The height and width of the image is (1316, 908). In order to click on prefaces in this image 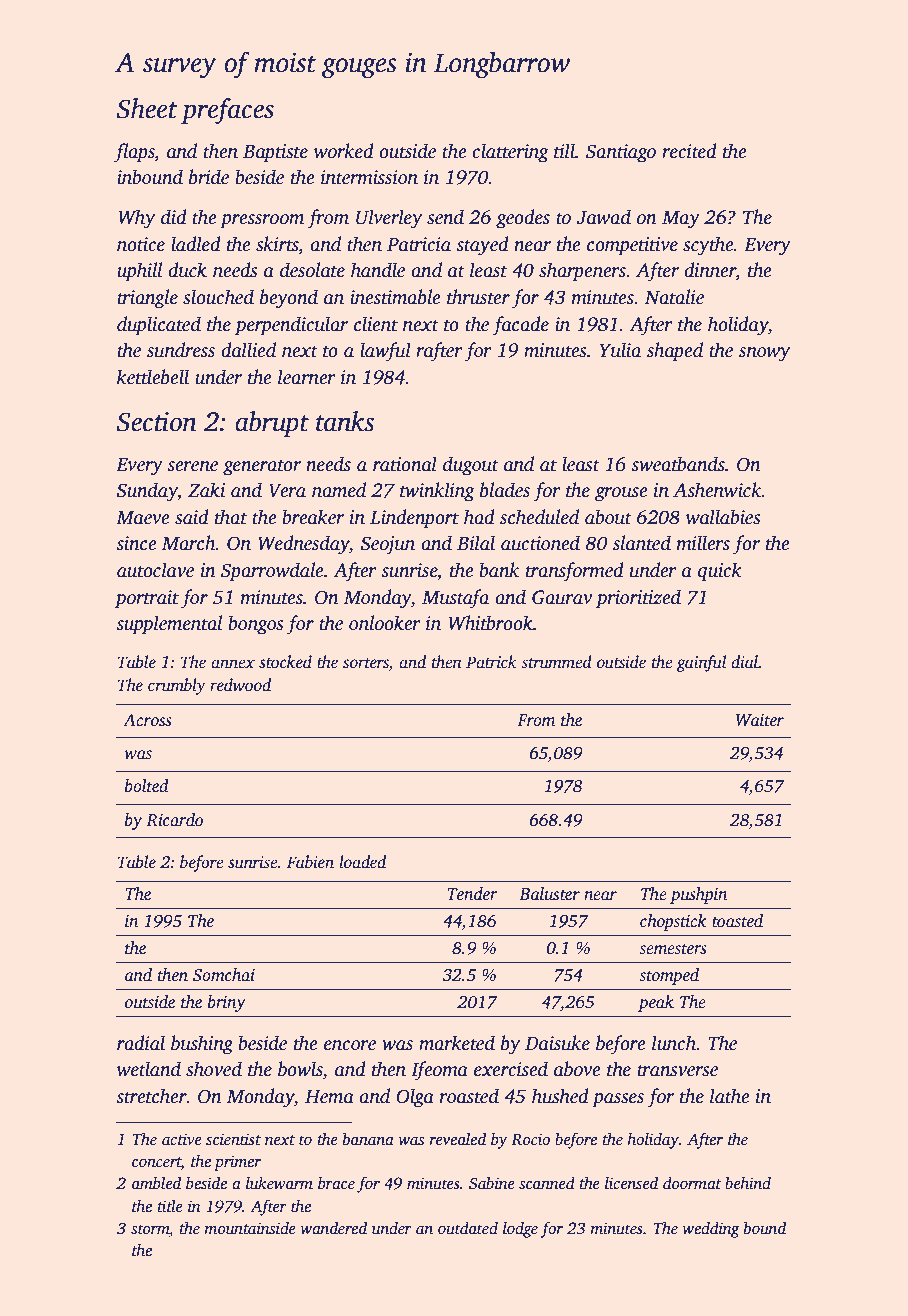, I will do `click(227, 111)`.
